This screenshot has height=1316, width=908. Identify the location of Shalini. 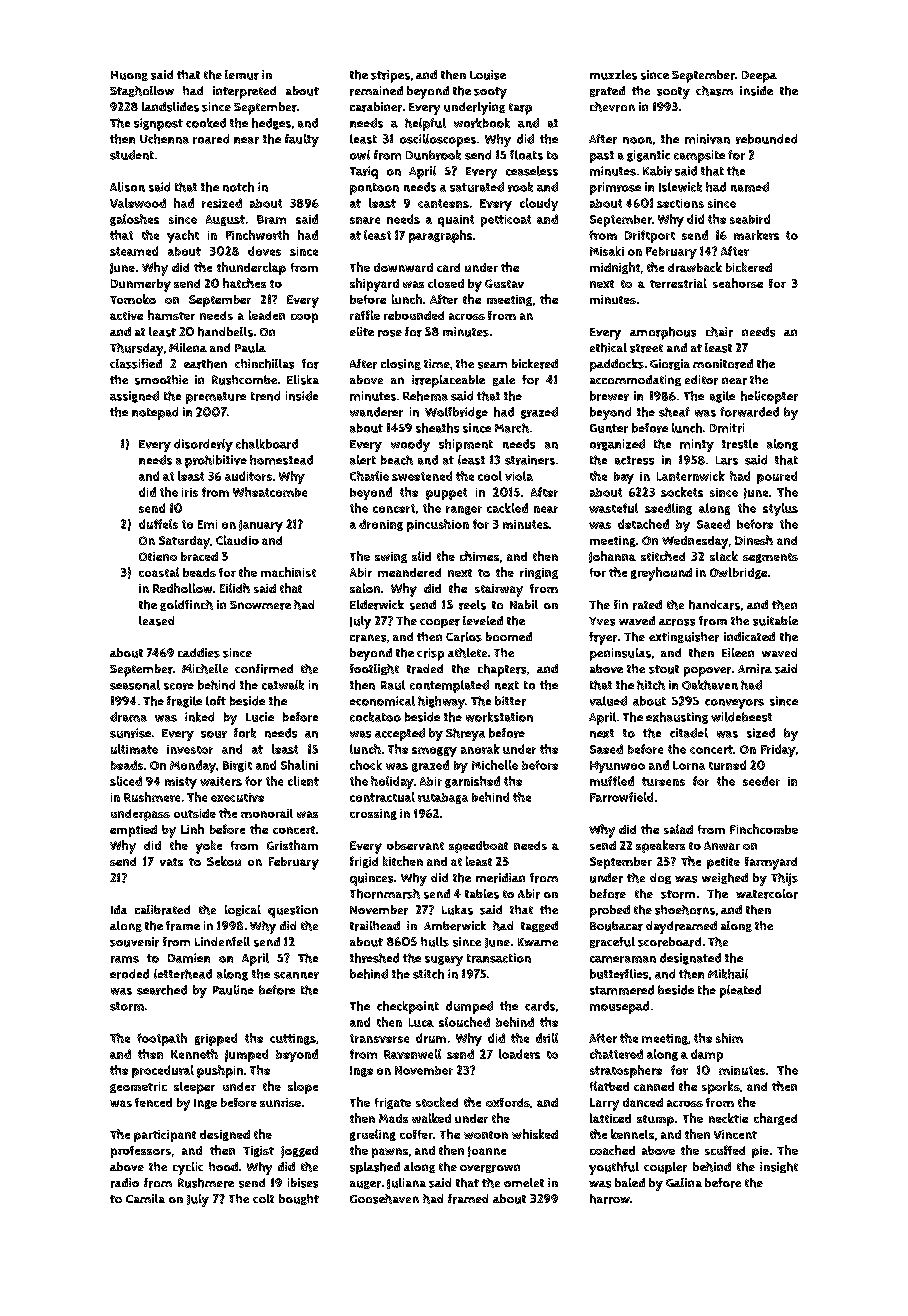
(299, 765).
